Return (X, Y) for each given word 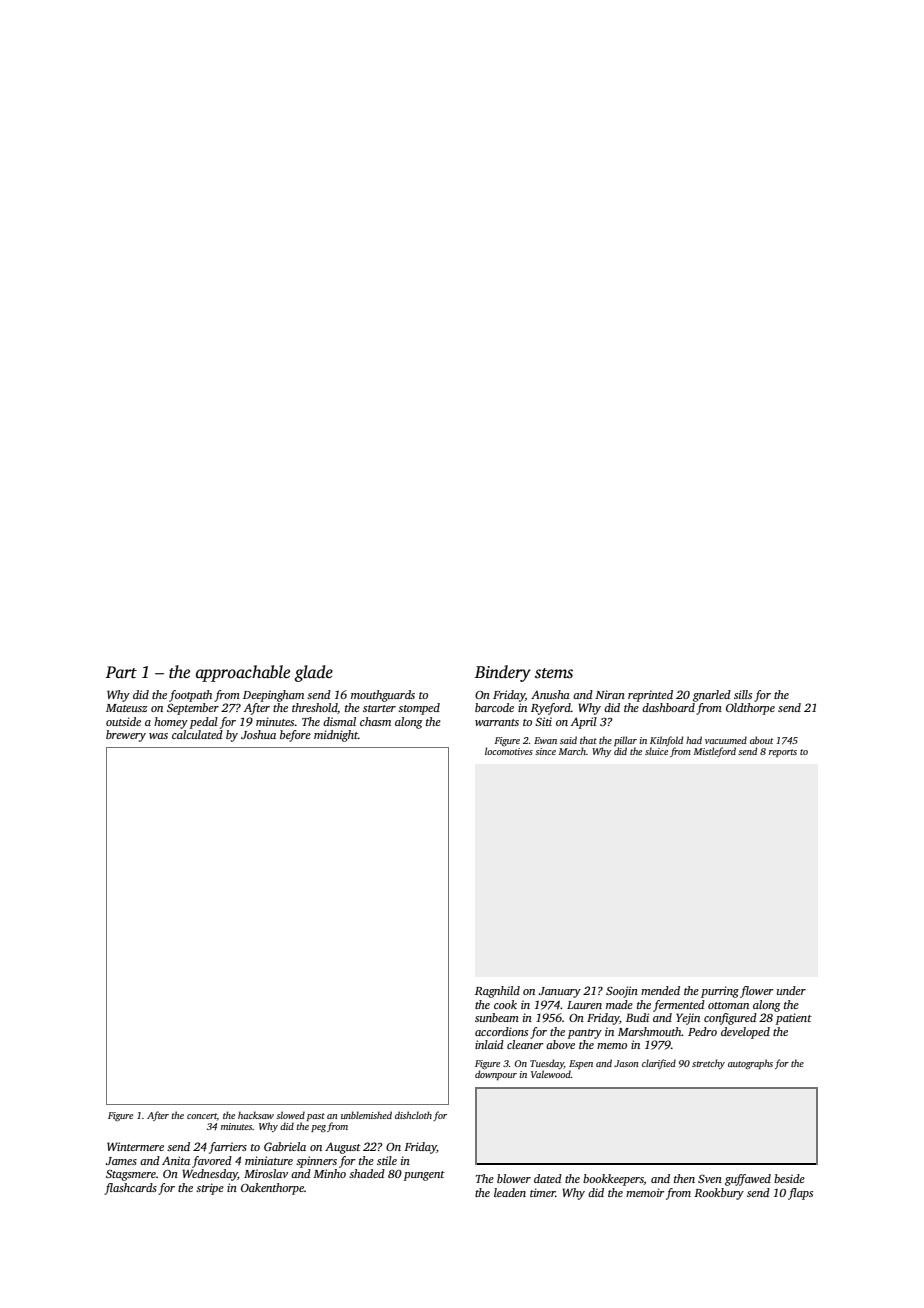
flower (756, 992)
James (121, 1161)
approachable (243, 673)
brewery (126, 736)
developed (745, 1033)
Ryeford (551, 709)
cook (505, 1004)
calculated (197, 734)
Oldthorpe (750, 709)
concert (202, 1116)
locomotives (509, 751)
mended (660, 990)
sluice (656, 751)
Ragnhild (497, 992)
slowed (290, 1115)
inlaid (489, 1044)
